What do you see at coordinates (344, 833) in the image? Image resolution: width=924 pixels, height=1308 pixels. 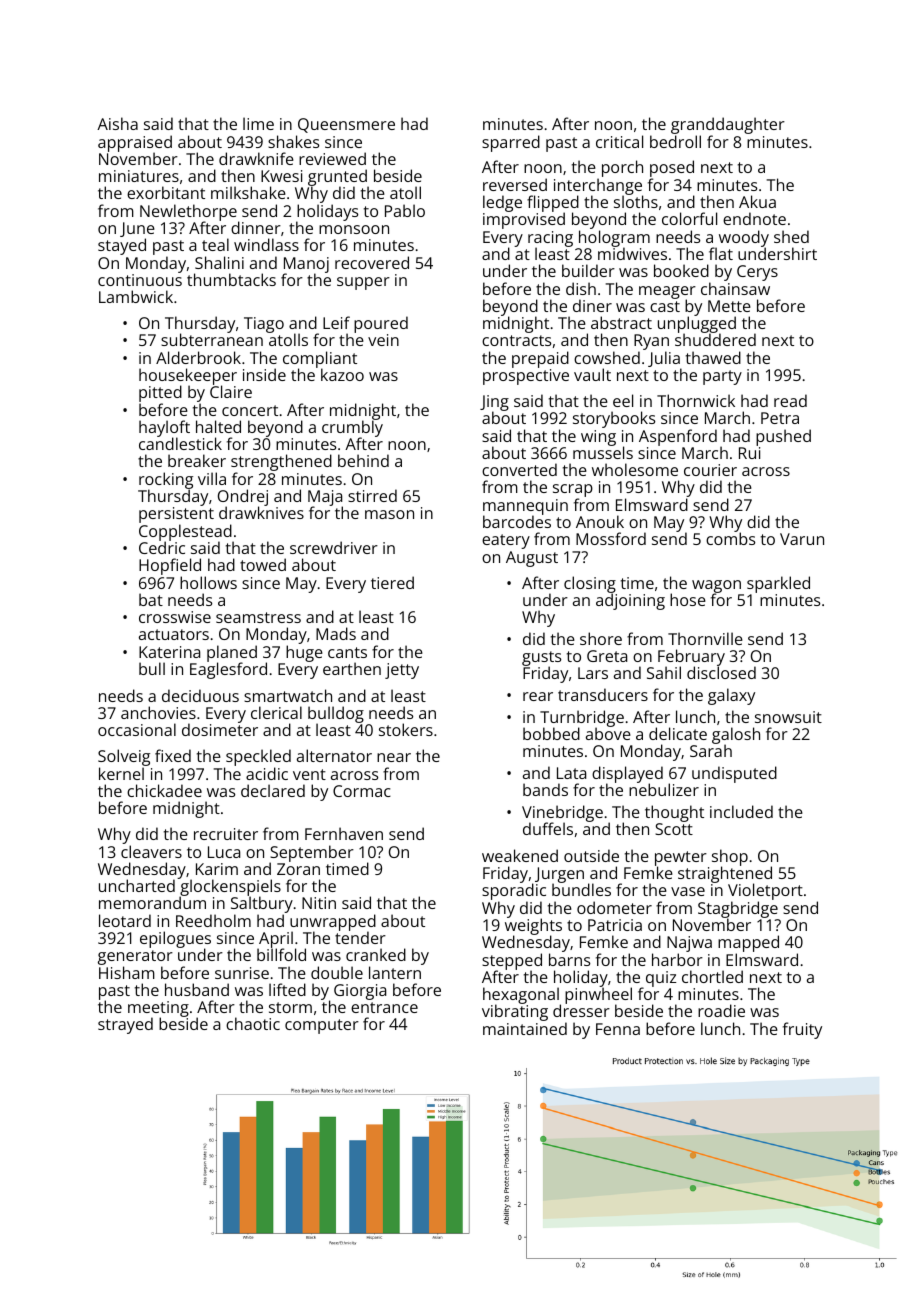 I see `Fernhaven` at bounding box center [344, 833].
